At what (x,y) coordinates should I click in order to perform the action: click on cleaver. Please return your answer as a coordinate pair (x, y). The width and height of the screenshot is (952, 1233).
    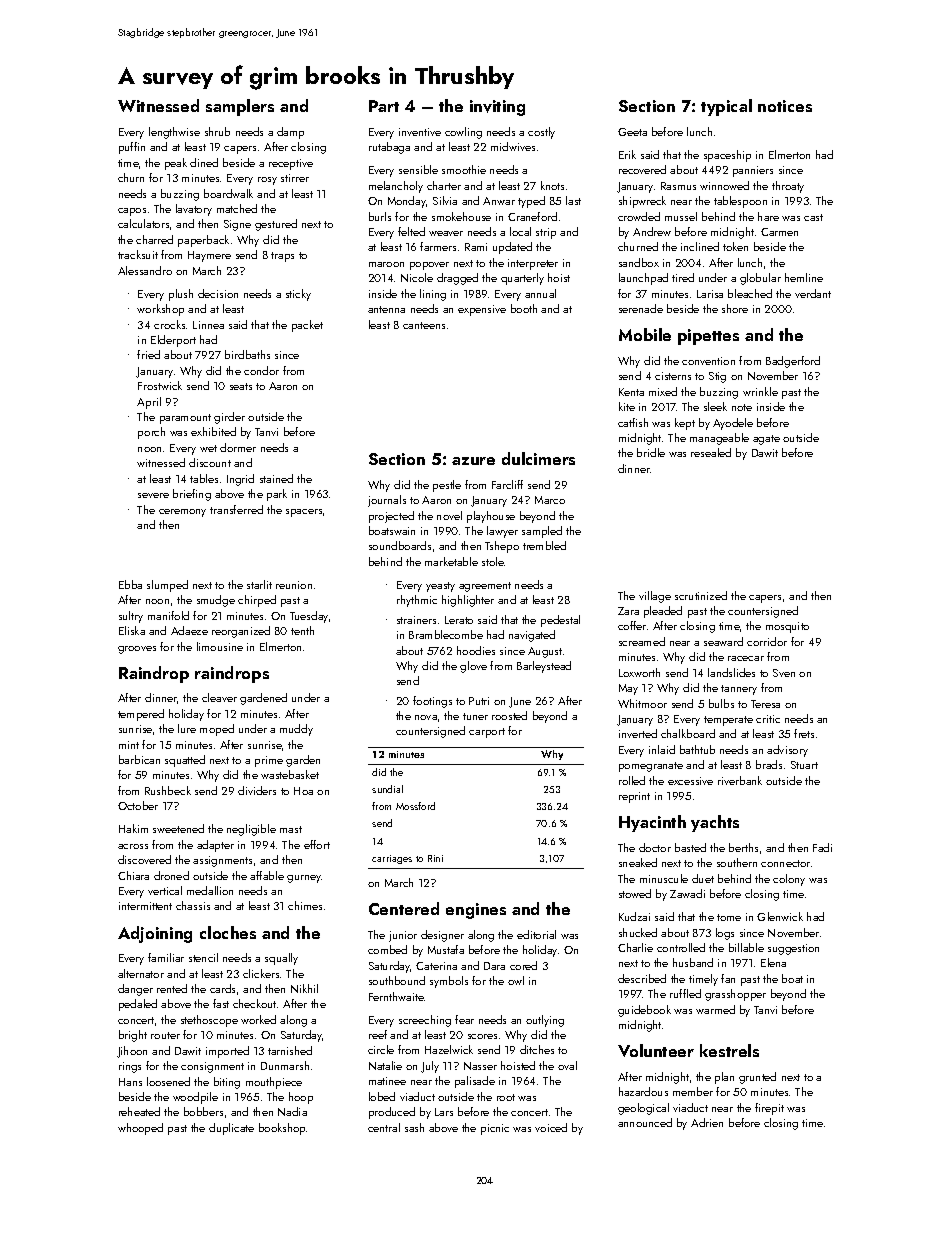
    Looking at the image, I should click on (219, 697).
